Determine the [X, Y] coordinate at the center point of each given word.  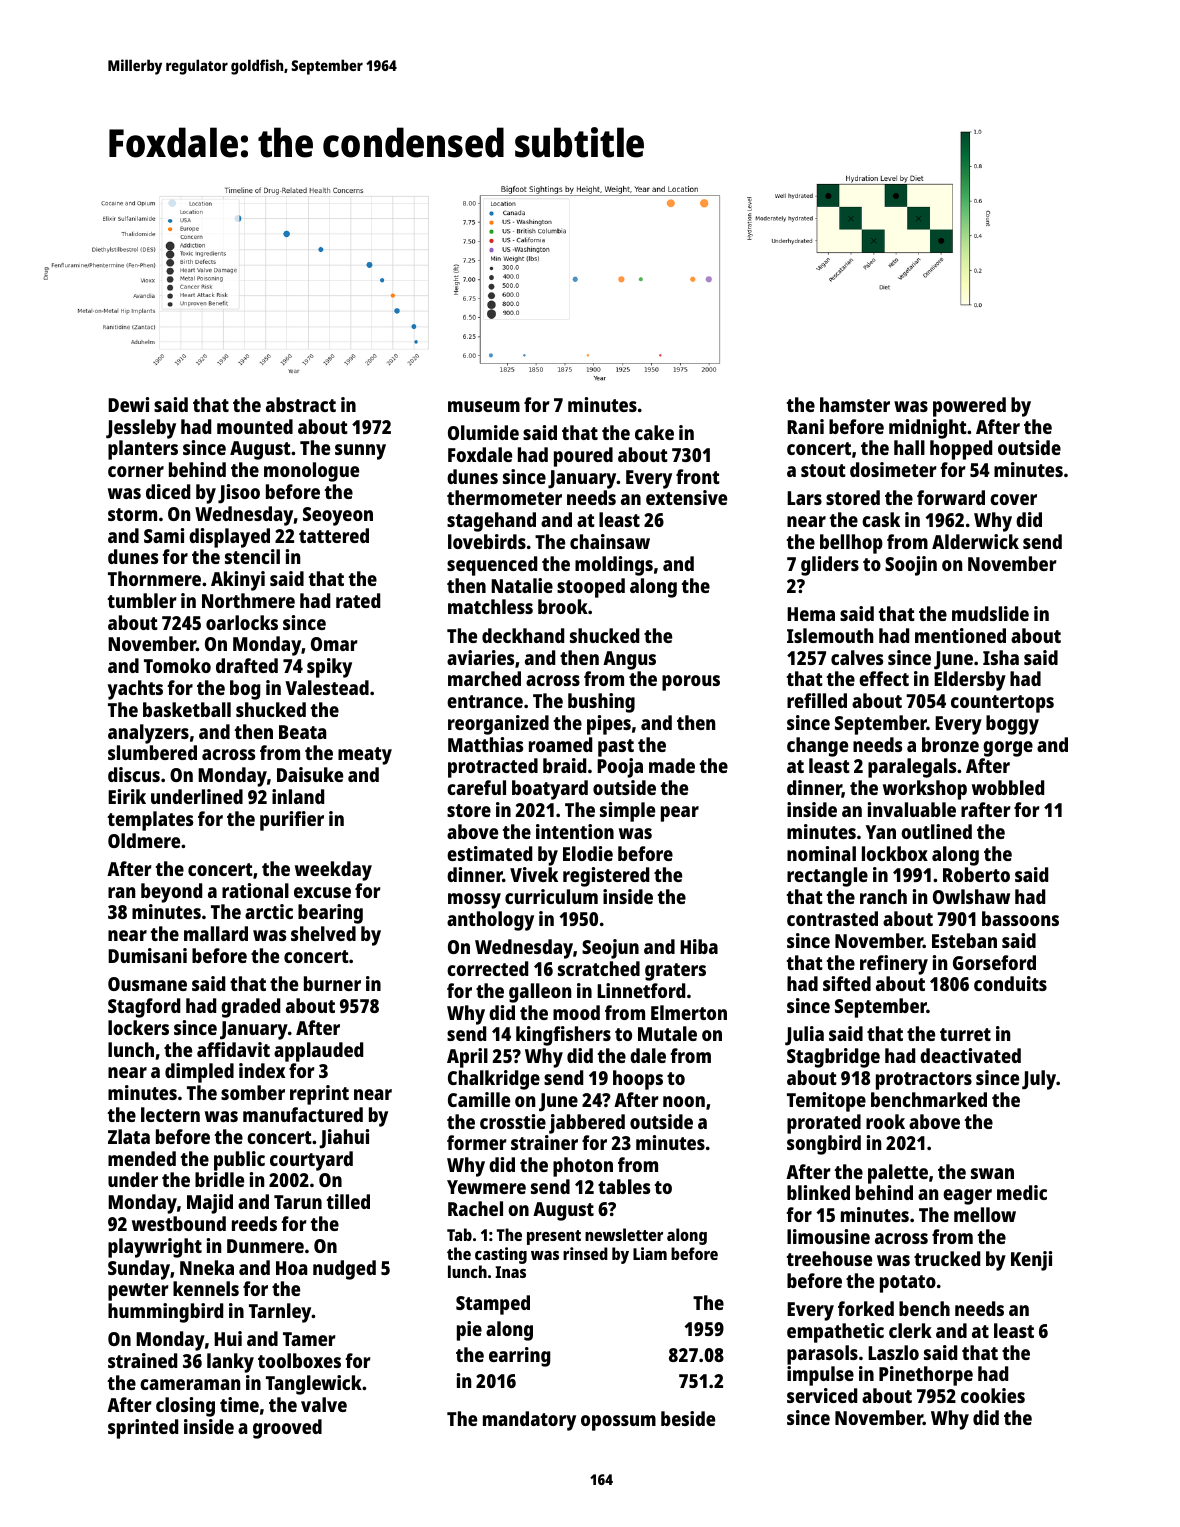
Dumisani [147, 955]
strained [142, 1360]
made [672, 765]
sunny [360, 452]
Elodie [588, 853]
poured [583, 457]
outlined [936, 831]
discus [134, 774]
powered [969, 407]
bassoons [1020, 918]
